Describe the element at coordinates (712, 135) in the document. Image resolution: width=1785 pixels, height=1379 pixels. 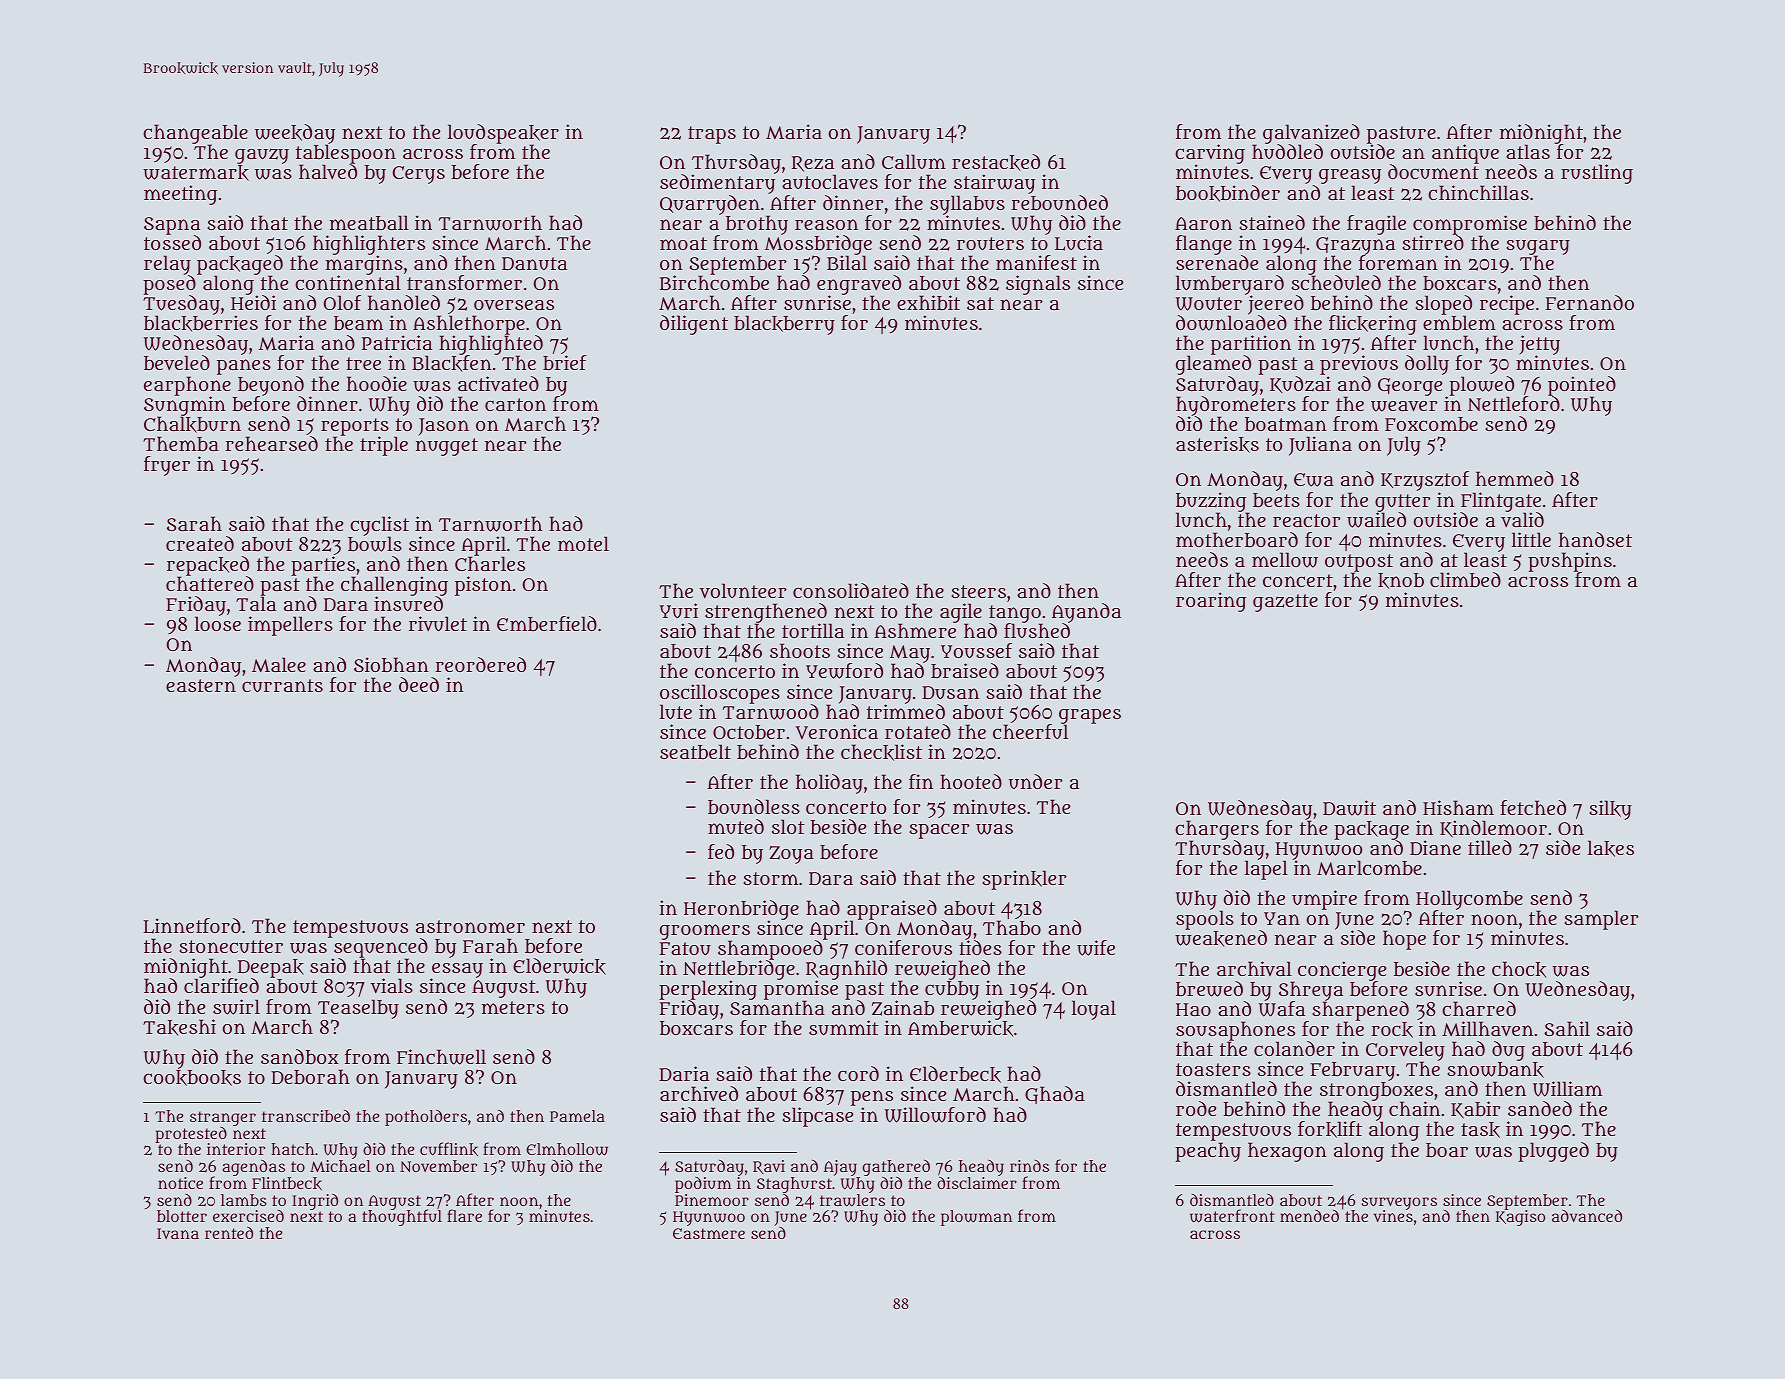
I see `traps` at that location.
